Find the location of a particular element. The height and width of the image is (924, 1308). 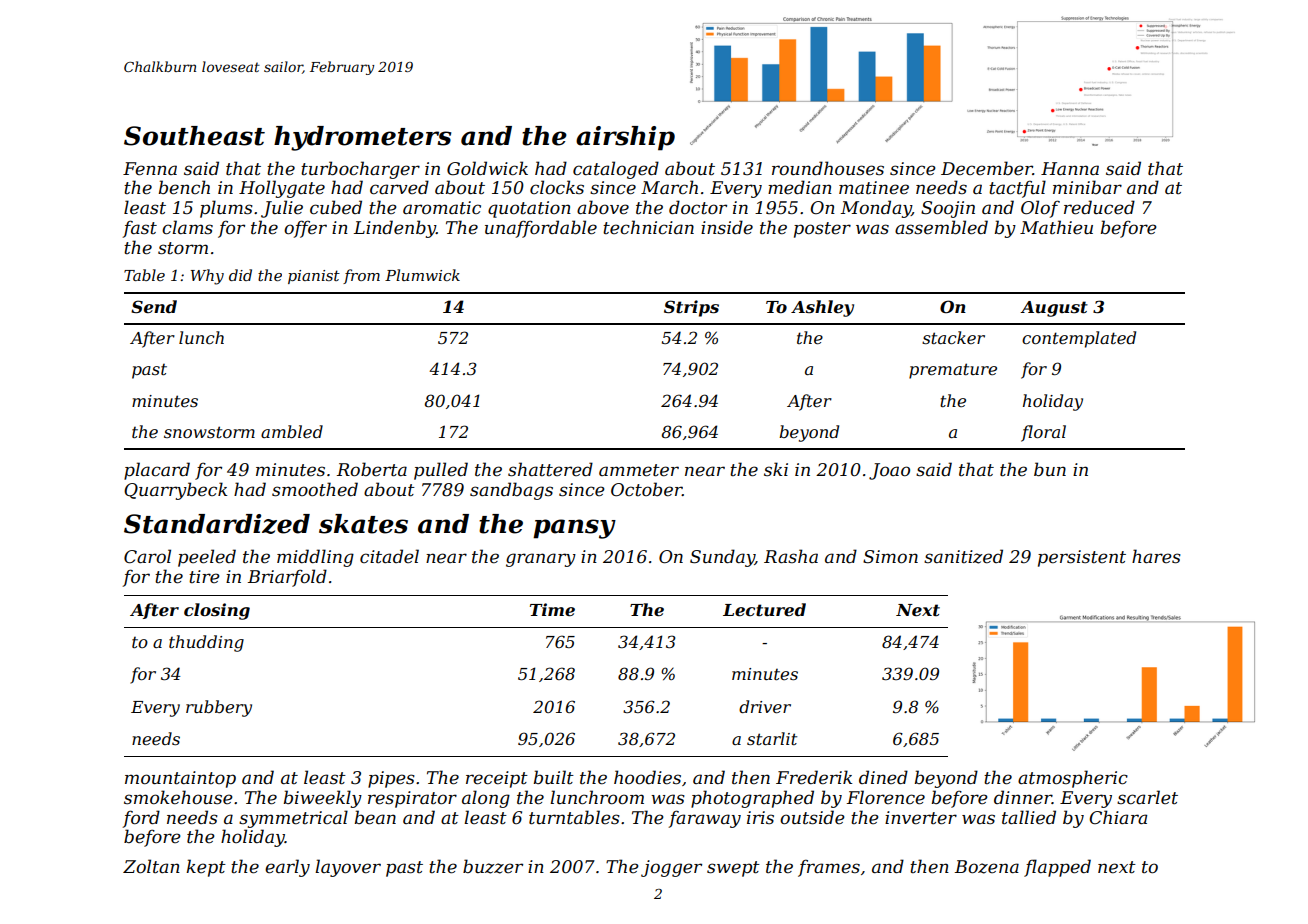

airship is located at coordinates (625, 138).
